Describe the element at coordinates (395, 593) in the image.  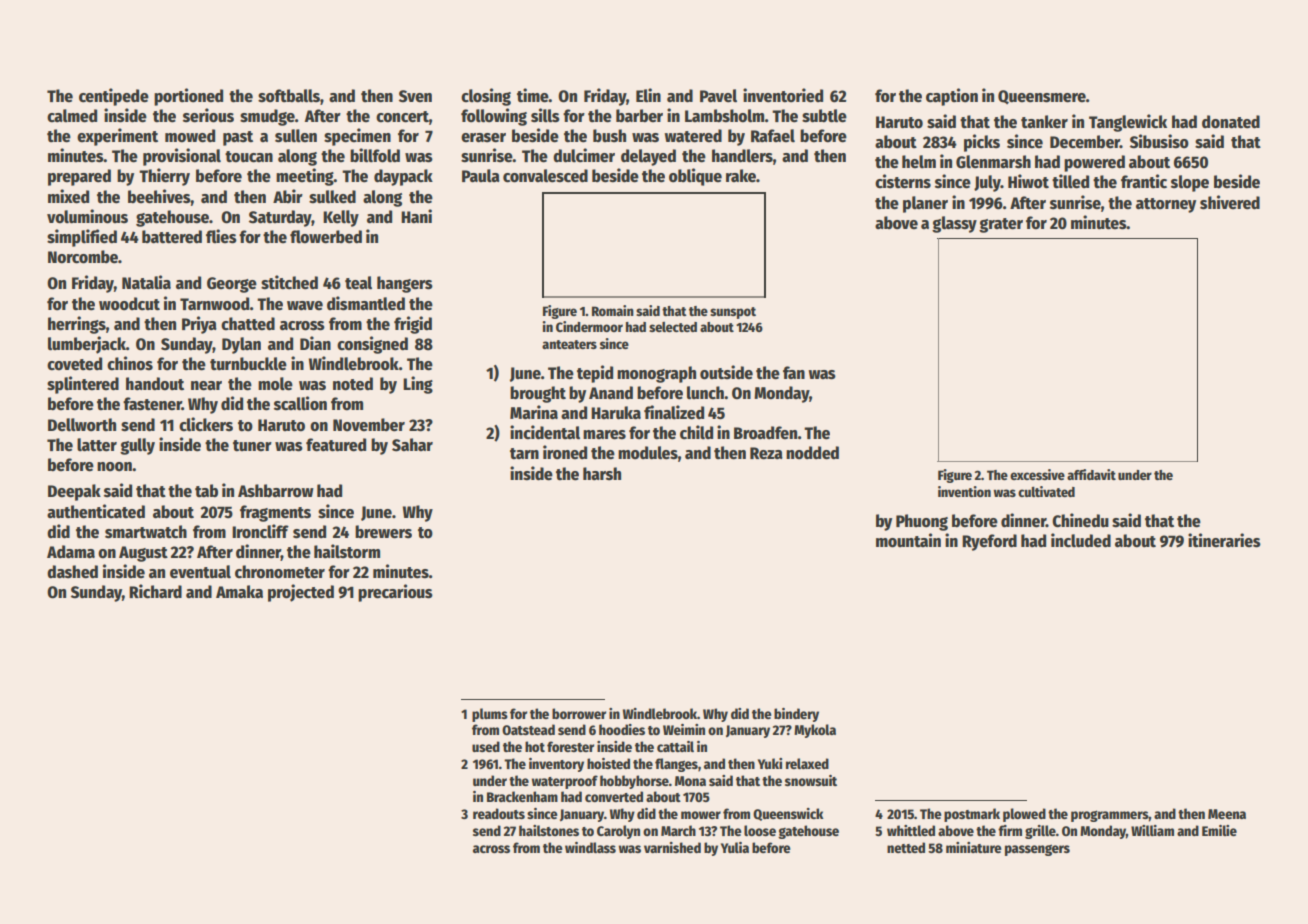
I see `precarious` at that location.
